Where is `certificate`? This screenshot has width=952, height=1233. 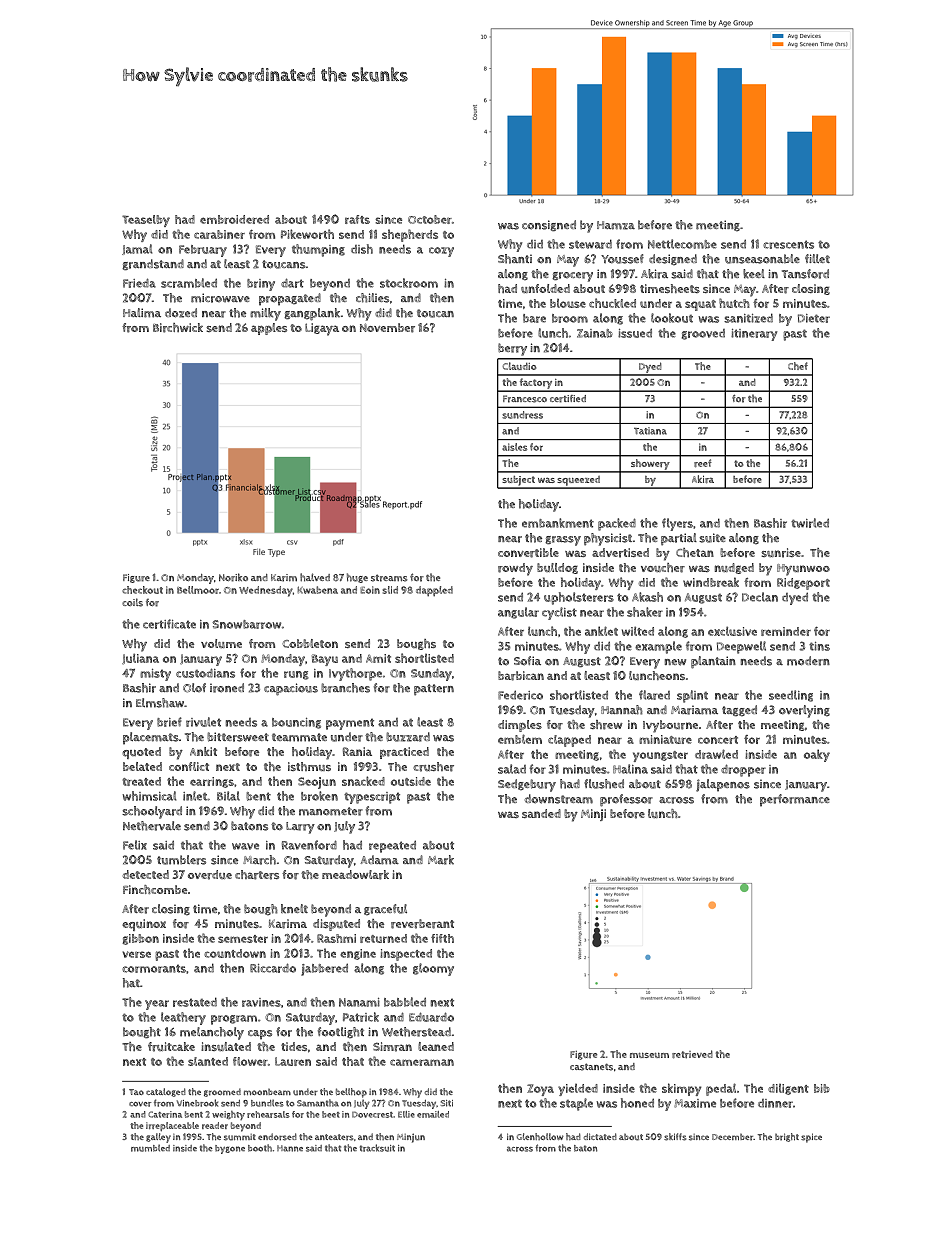
certificate is located at coordinates (169, 624).
